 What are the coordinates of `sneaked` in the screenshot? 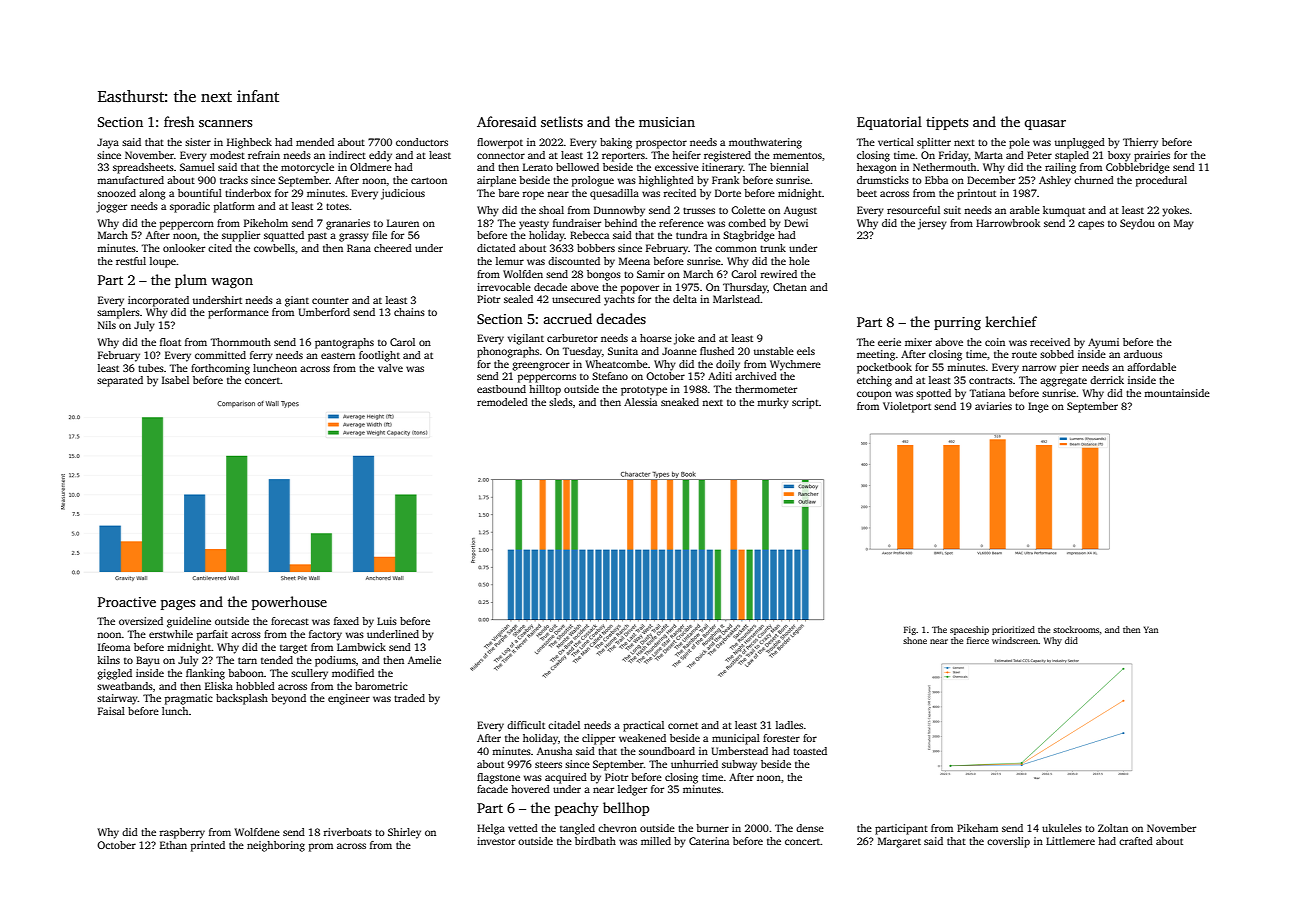 It's located at (680, 402).
